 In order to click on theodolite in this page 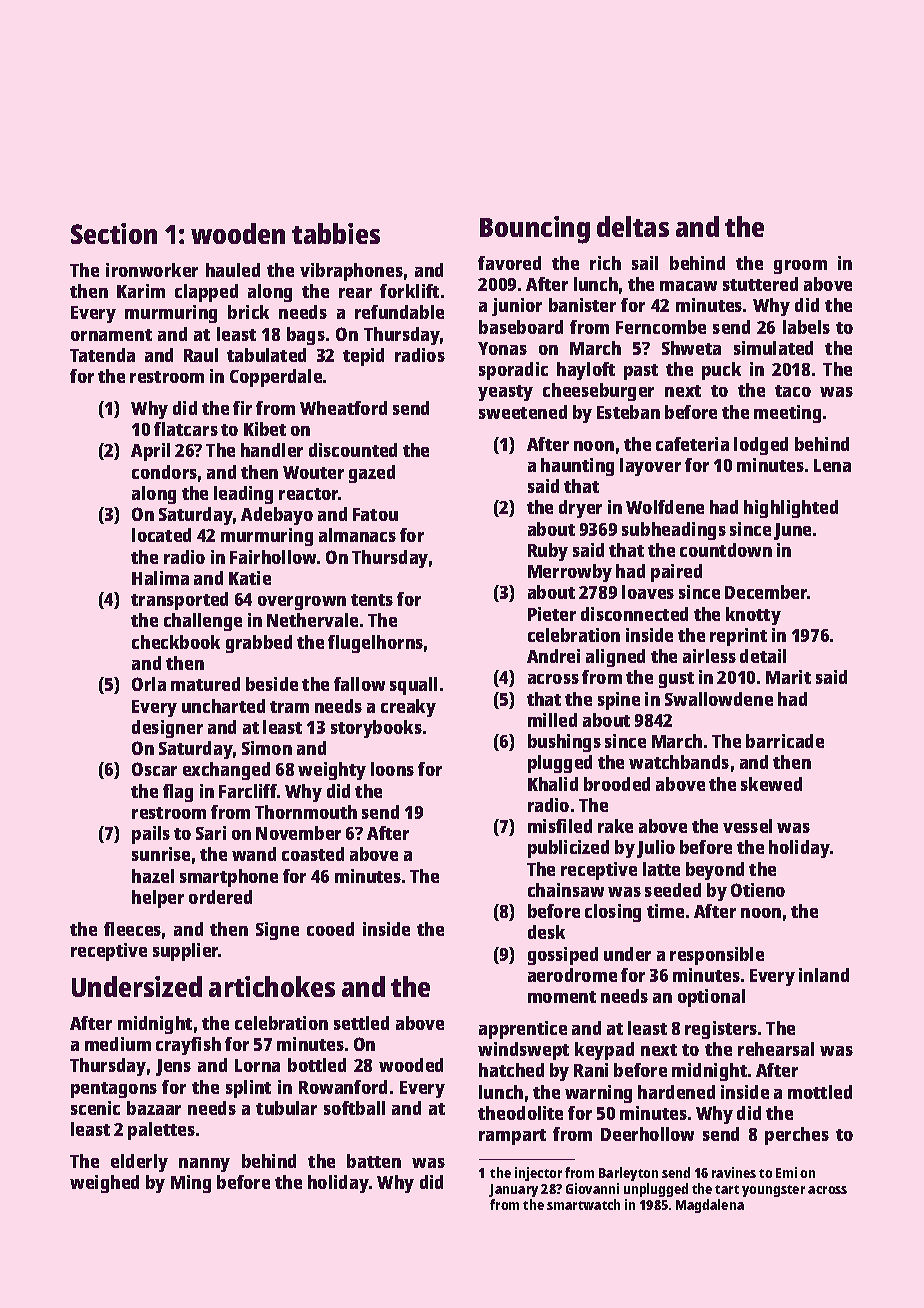, I will do `click(520, 1113)`.
